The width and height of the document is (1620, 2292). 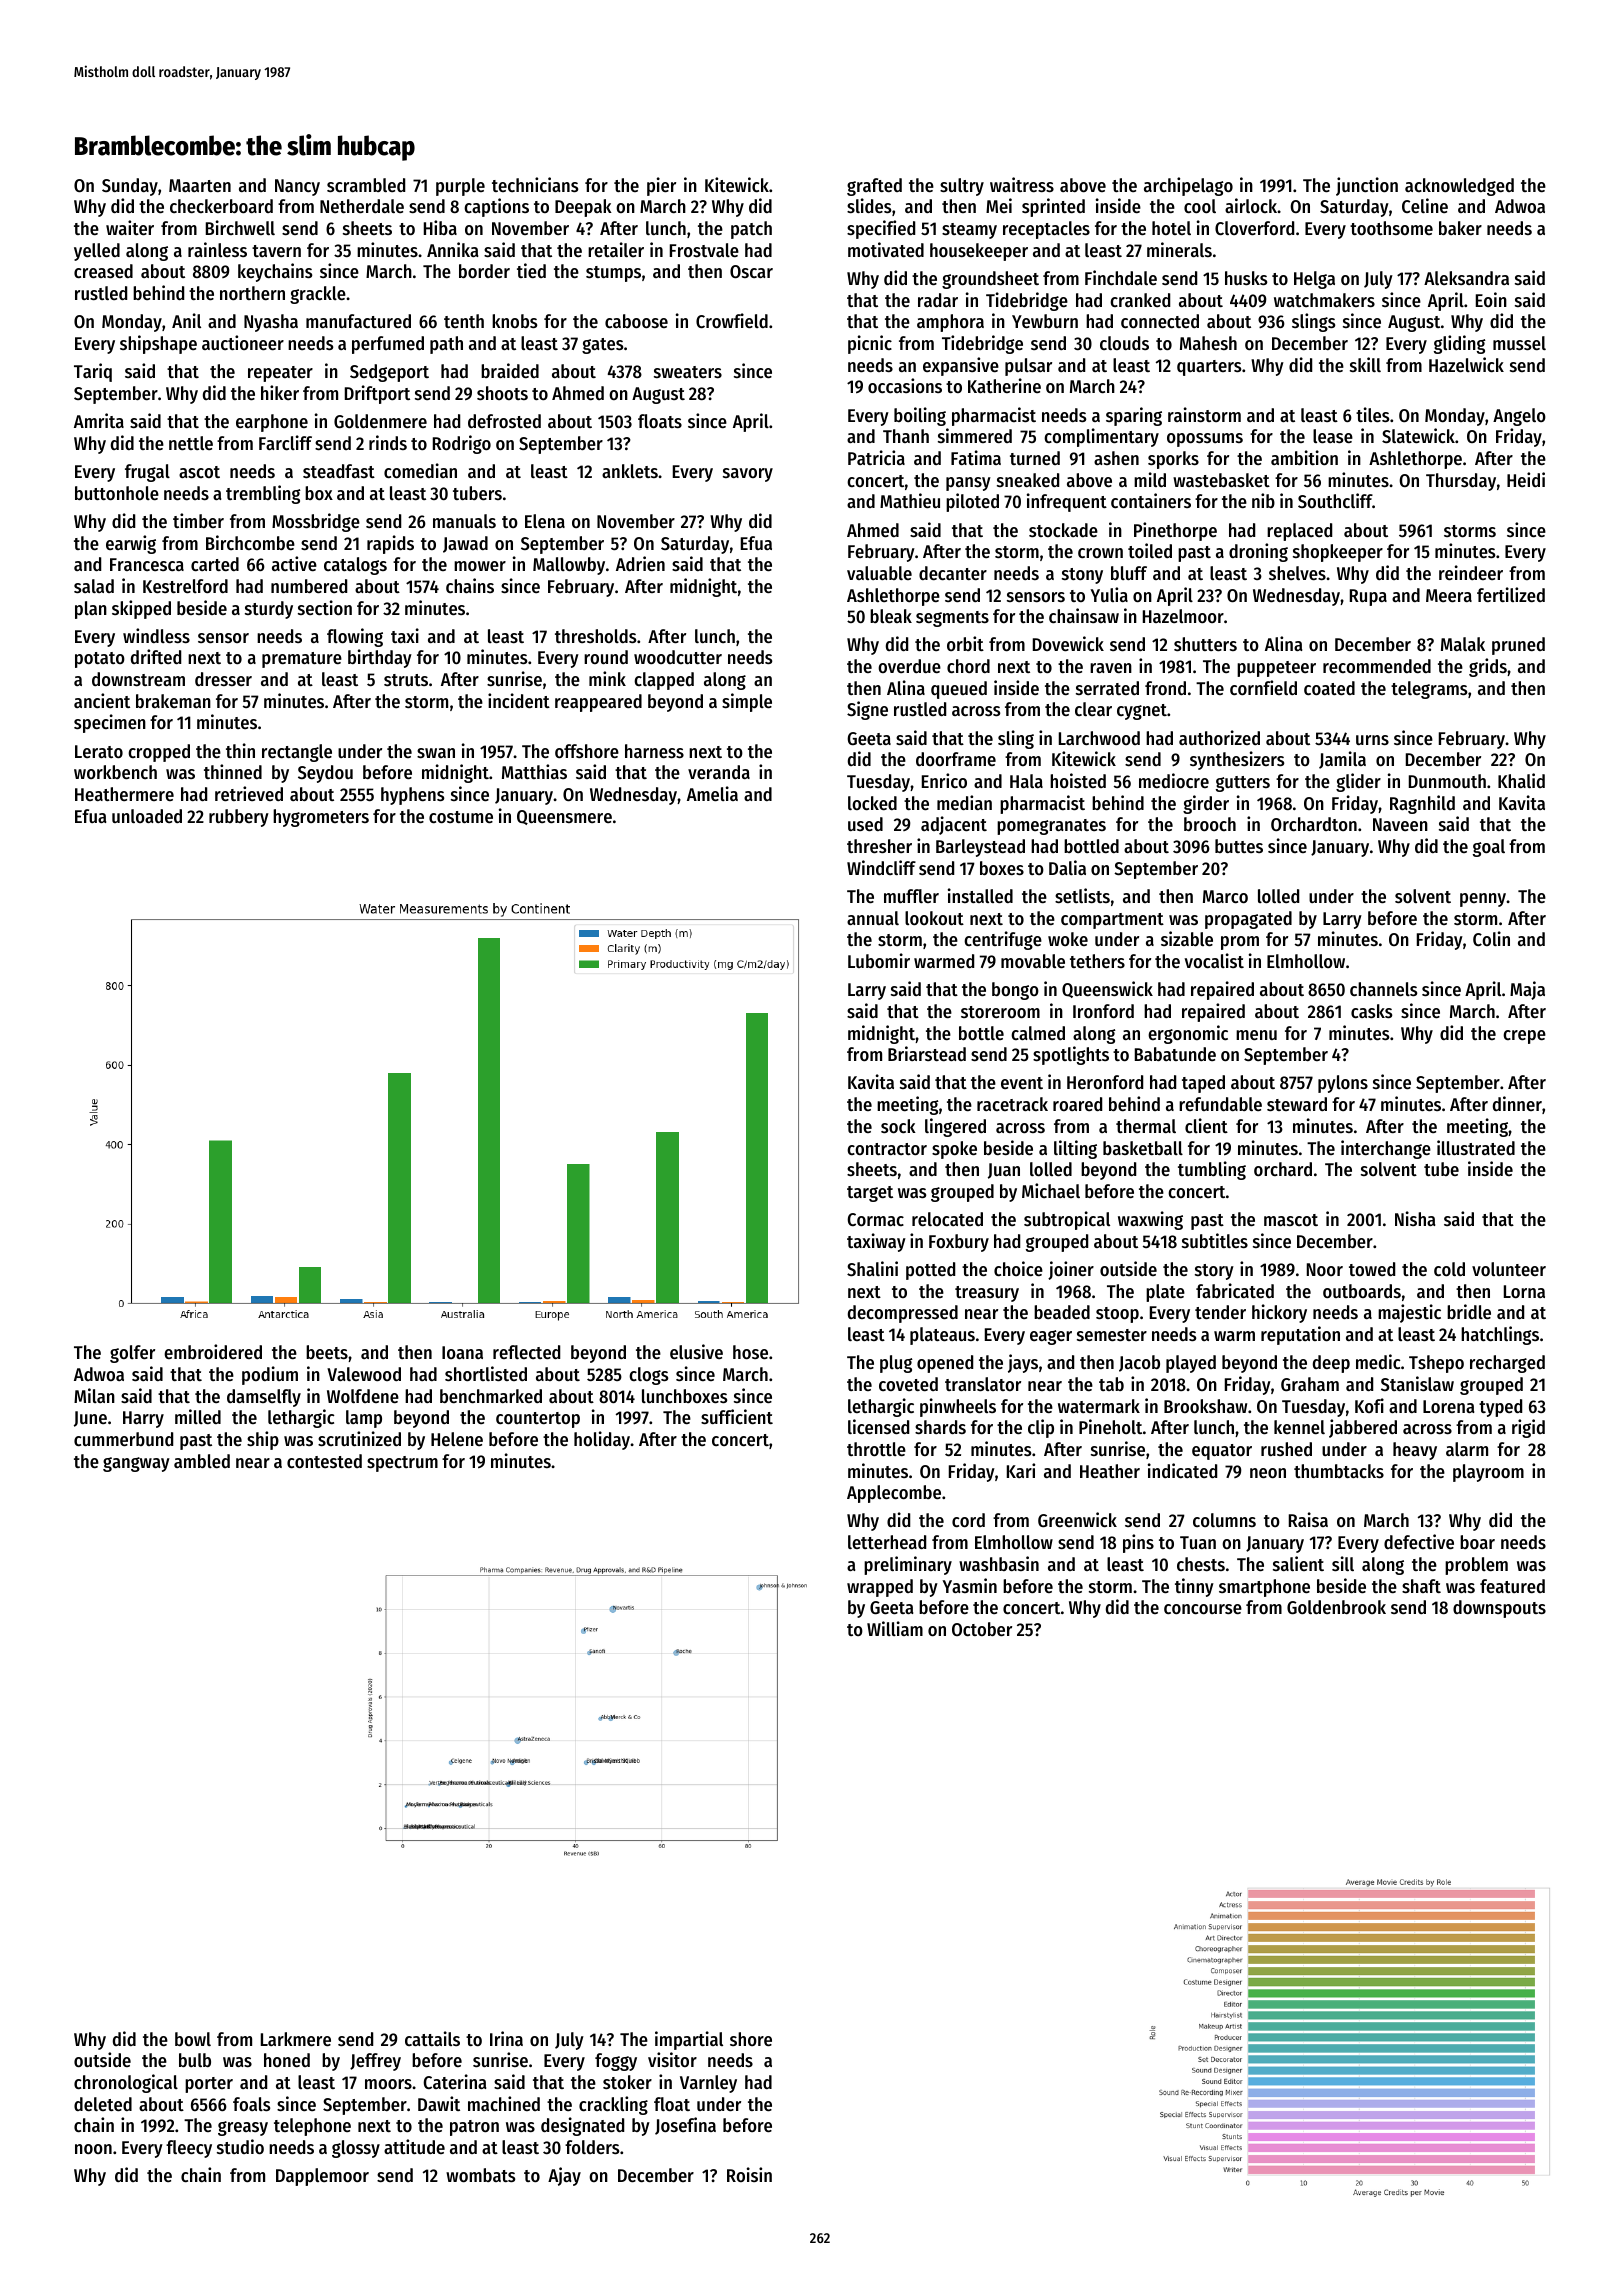 I want to click on Josefina, so click(x=685, y=2126).
